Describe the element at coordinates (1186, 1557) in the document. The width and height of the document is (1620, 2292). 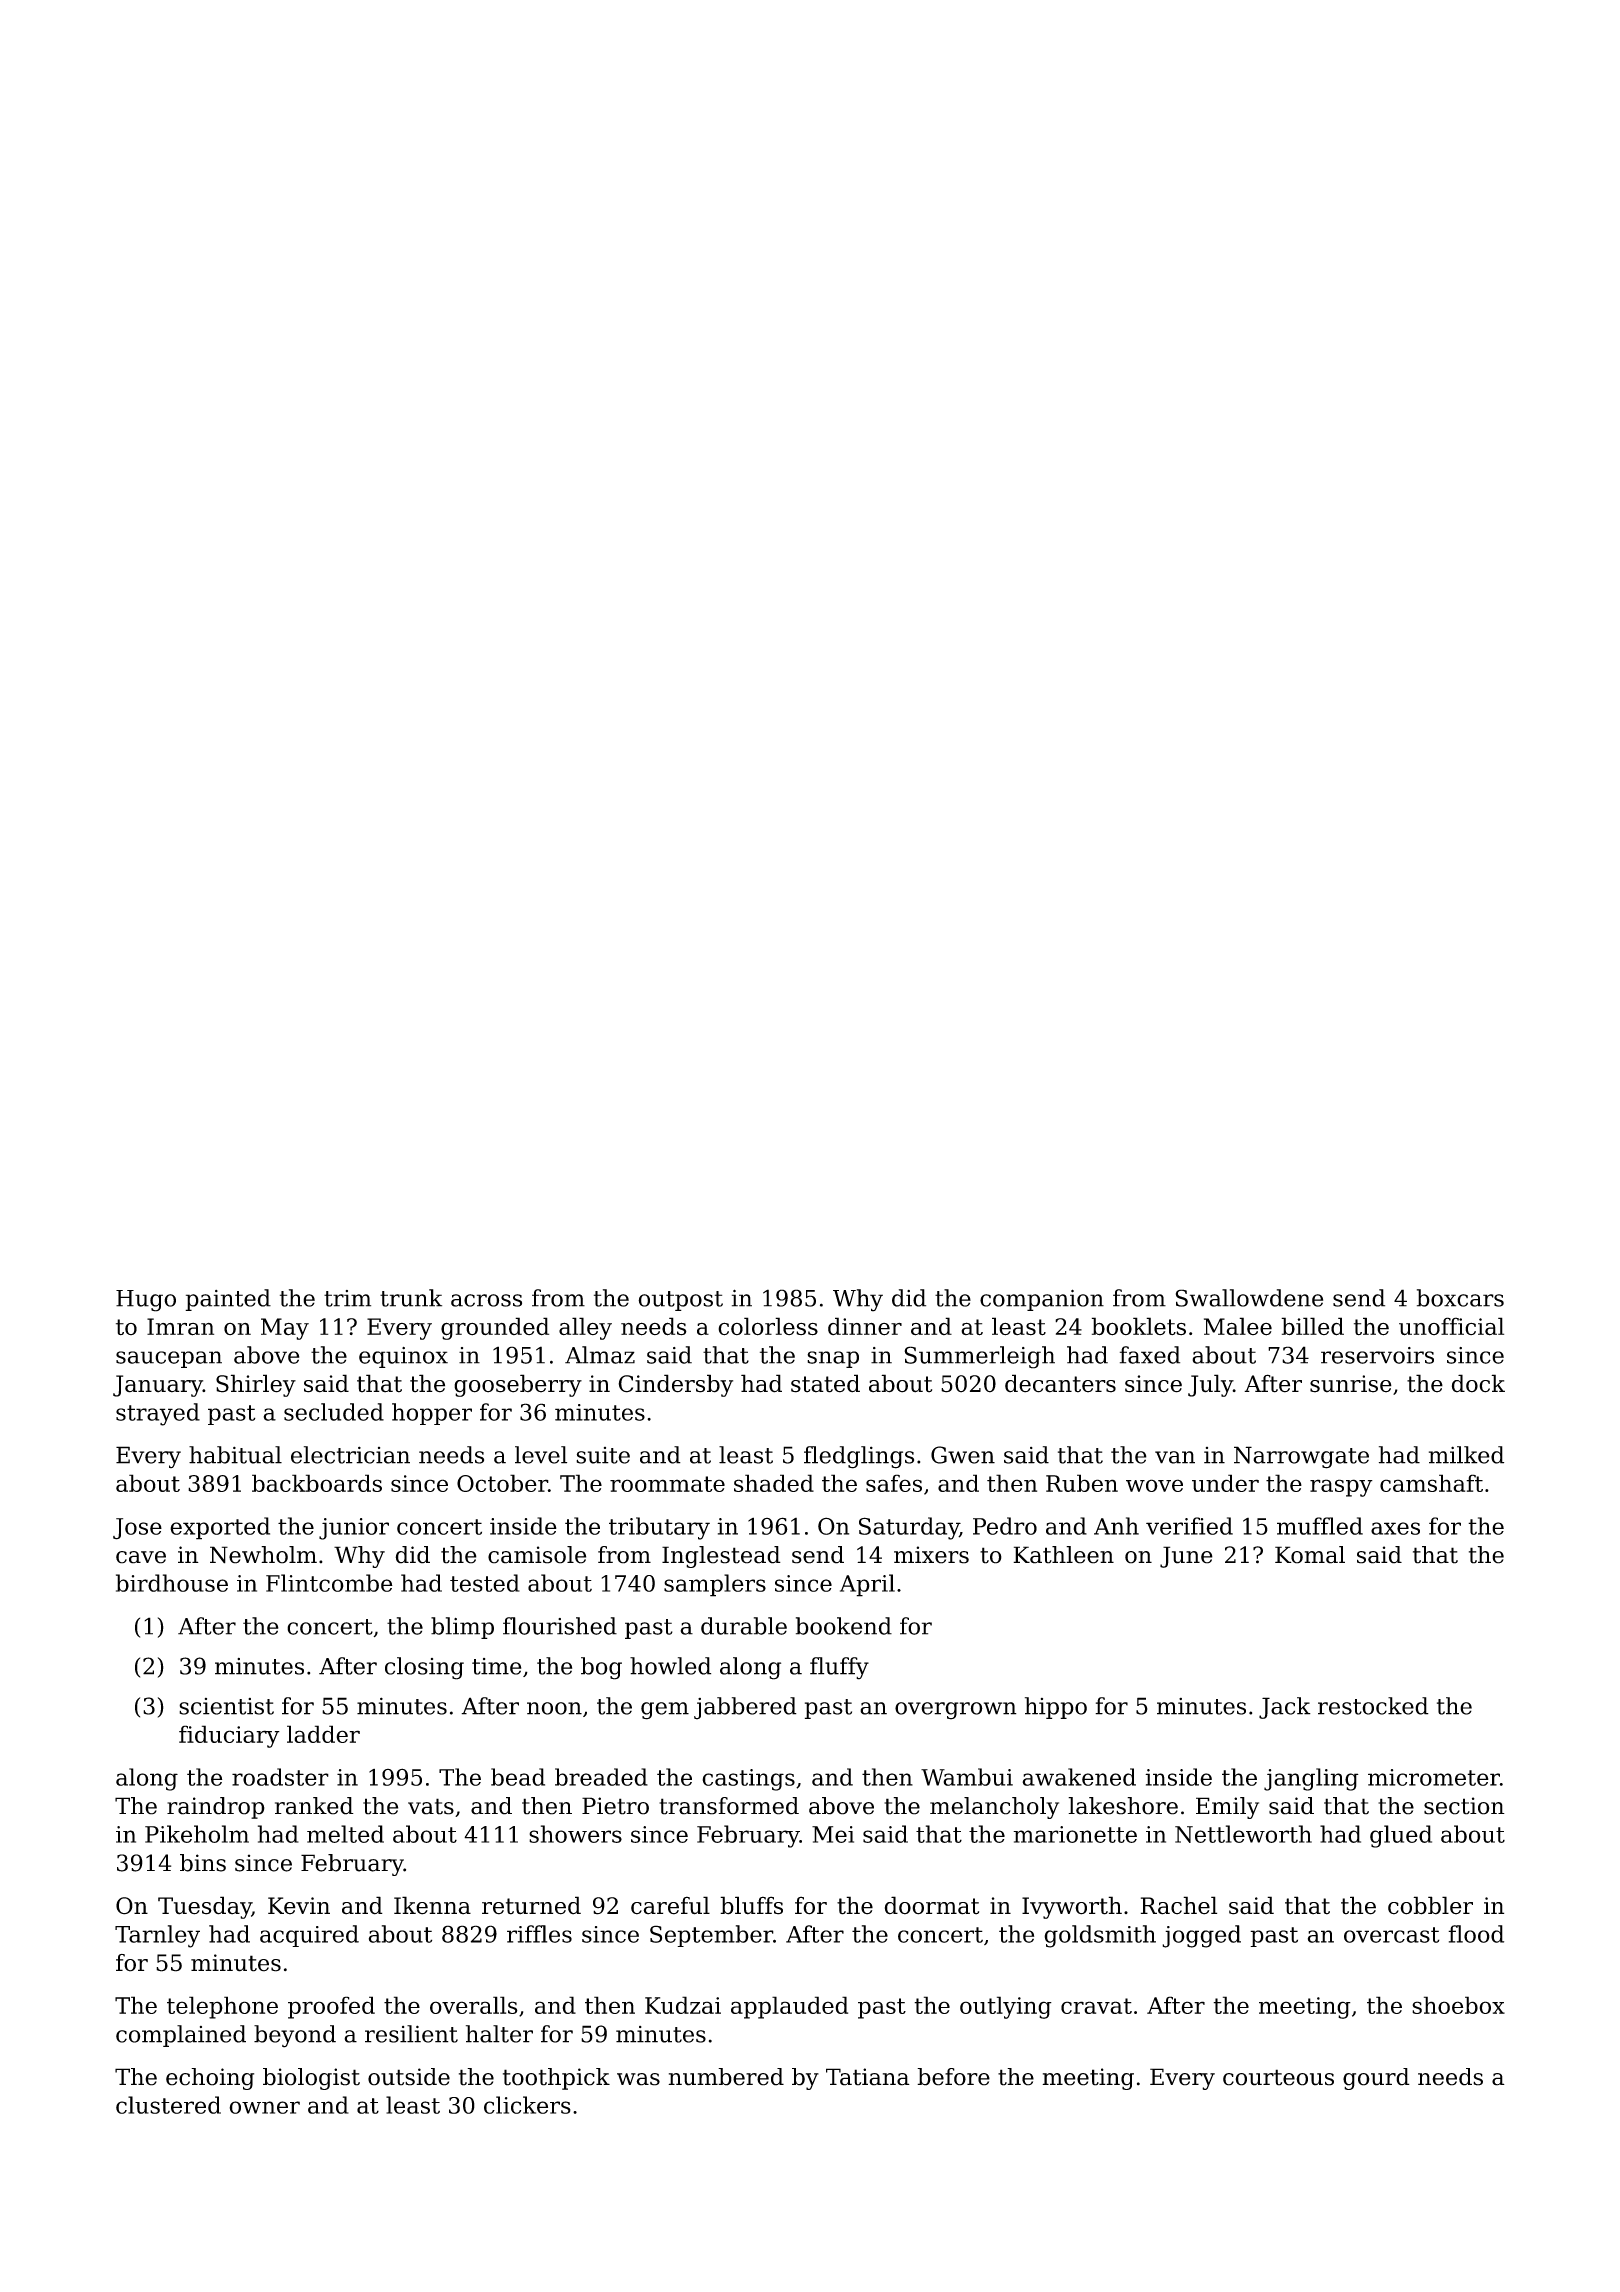
I see `June` at that location.
